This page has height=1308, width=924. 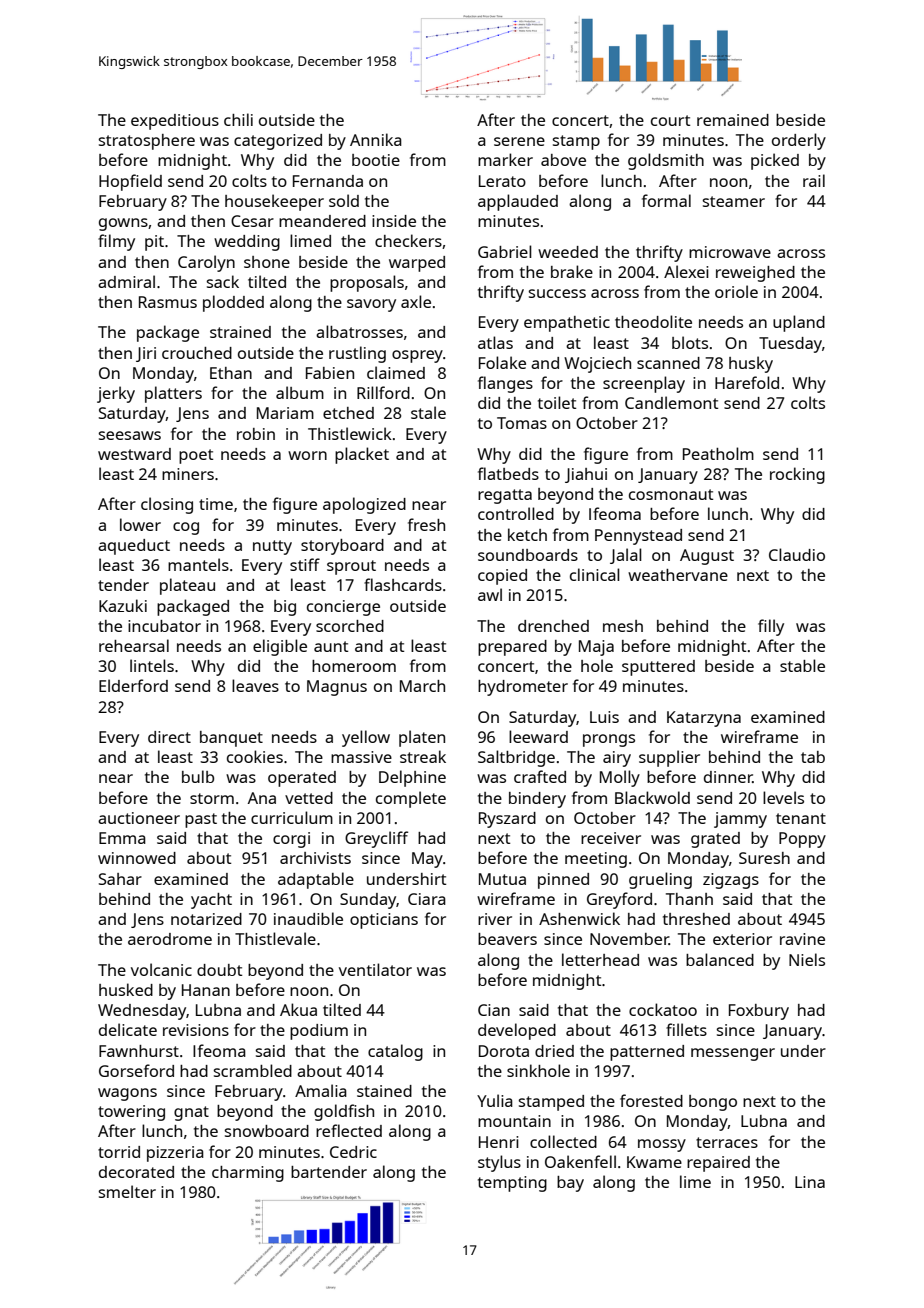 I want to click on categorized, so click(x=278, y=142).
